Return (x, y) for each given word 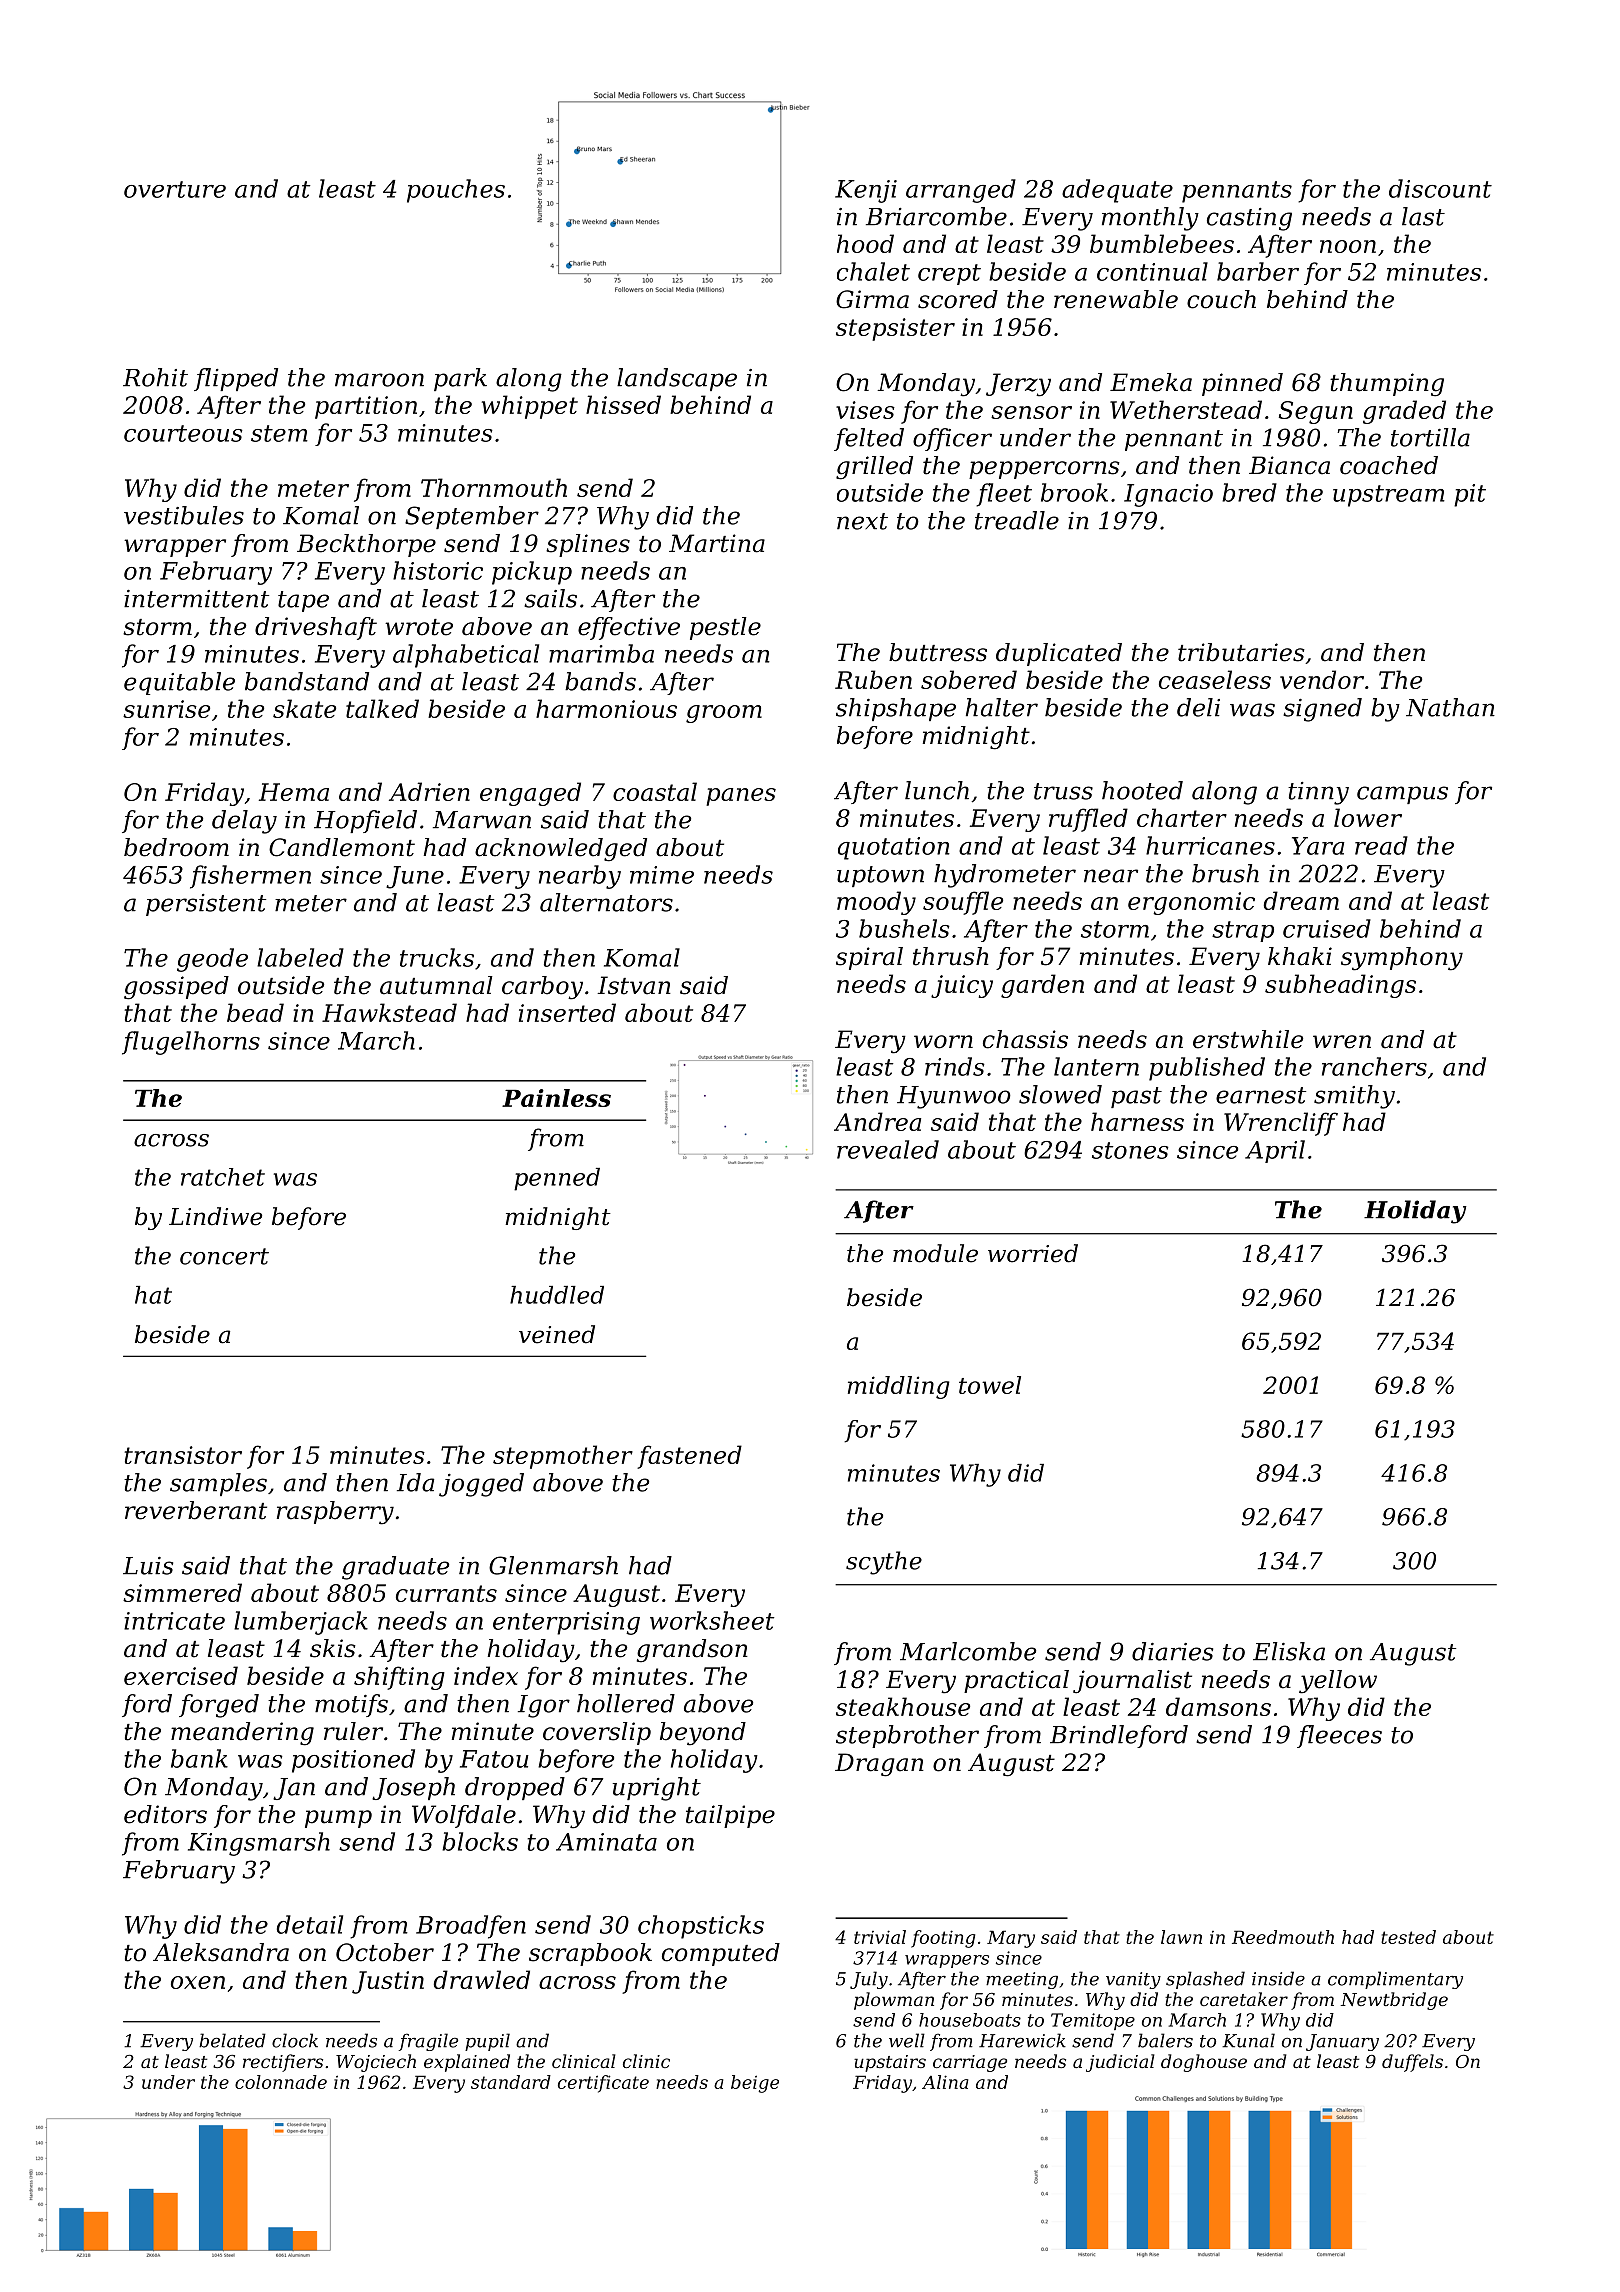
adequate (1117, 191)
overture (175, 189)
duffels (1412, 2063)
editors (165, 1814)
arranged (961, 191)
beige (755, 2084)
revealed (888, 1149)
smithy (1354, 1097)
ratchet (223, 1177)
